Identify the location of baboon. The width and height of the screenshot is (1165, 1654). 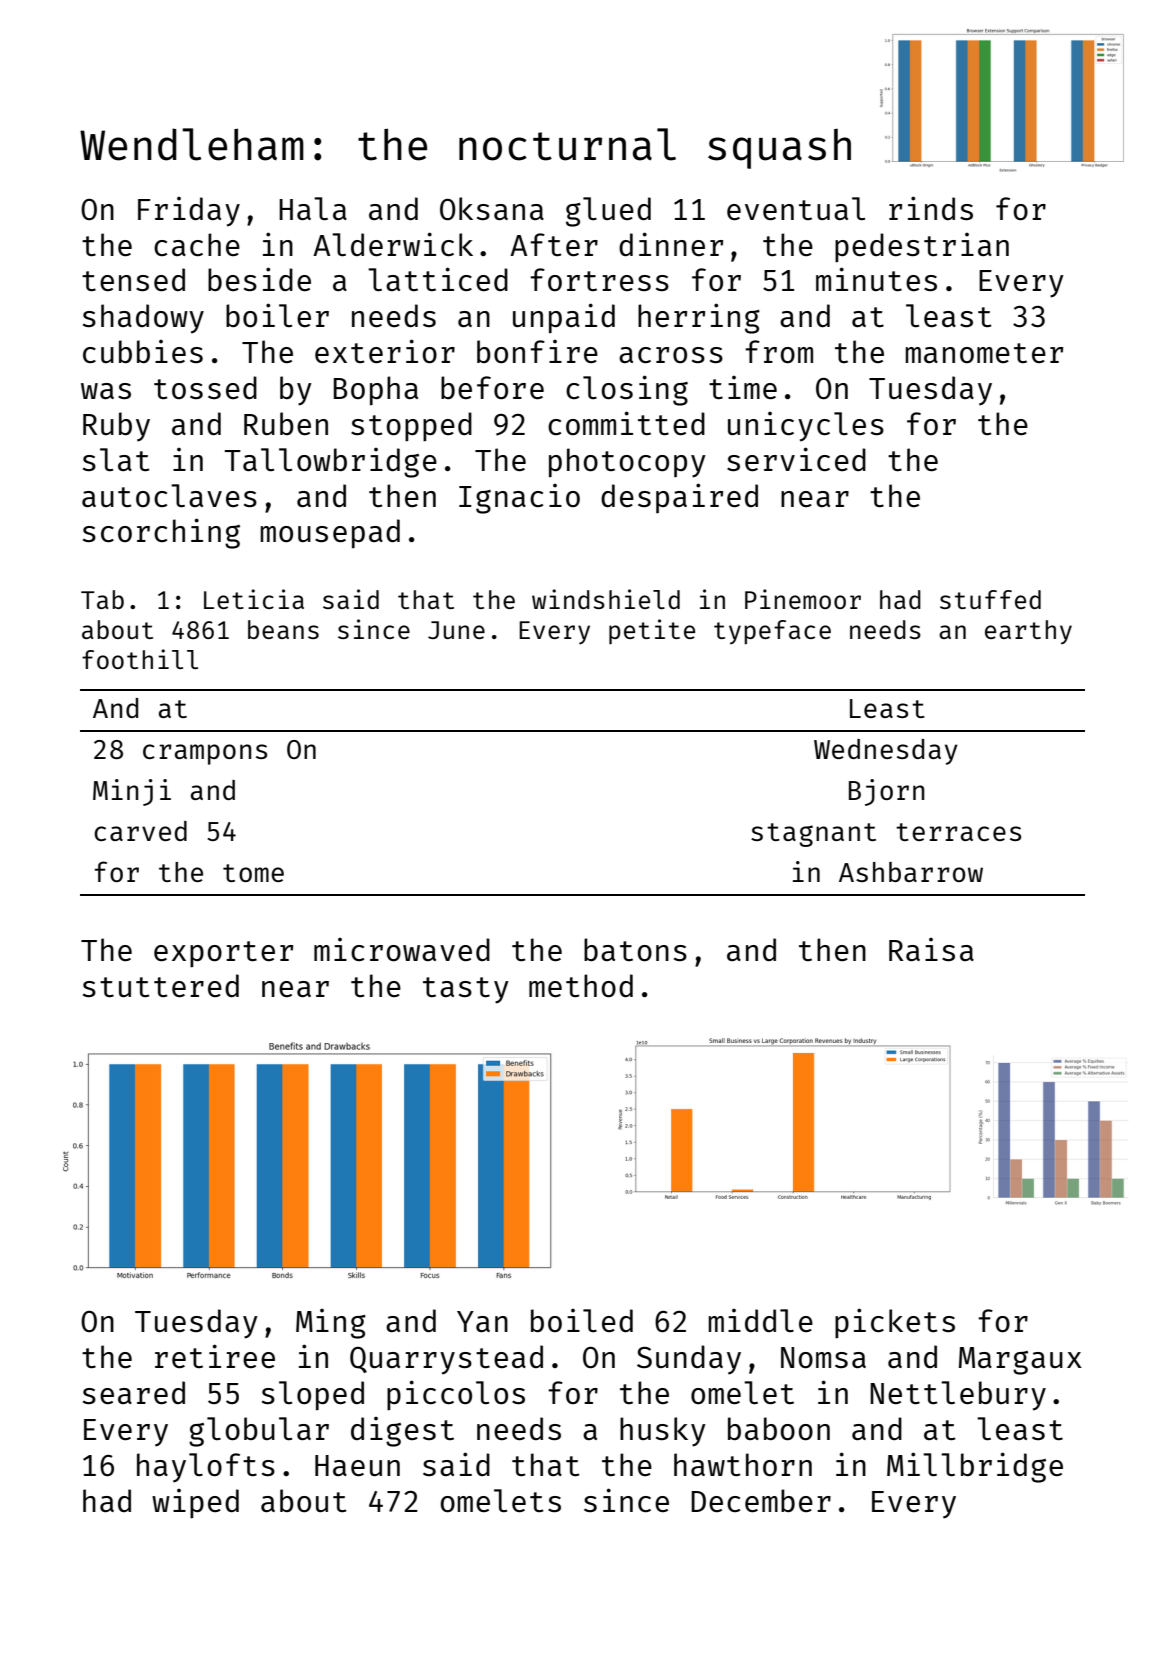
(779, 1428).
